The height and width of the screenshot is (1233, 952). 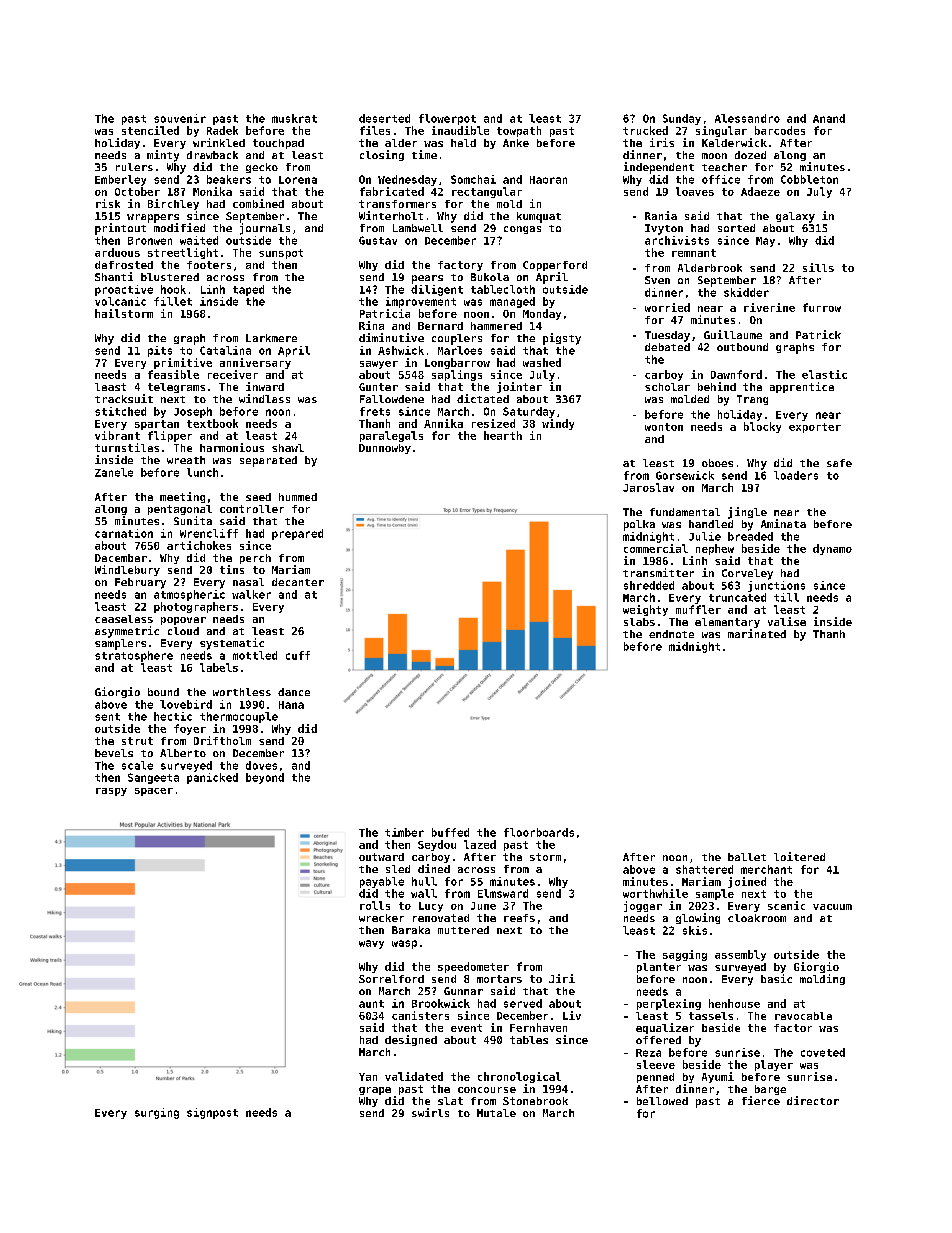 What do you see at coordinates (384, 118) in the screenshot?
I see `deserted` at bounding box center [384, 118].
